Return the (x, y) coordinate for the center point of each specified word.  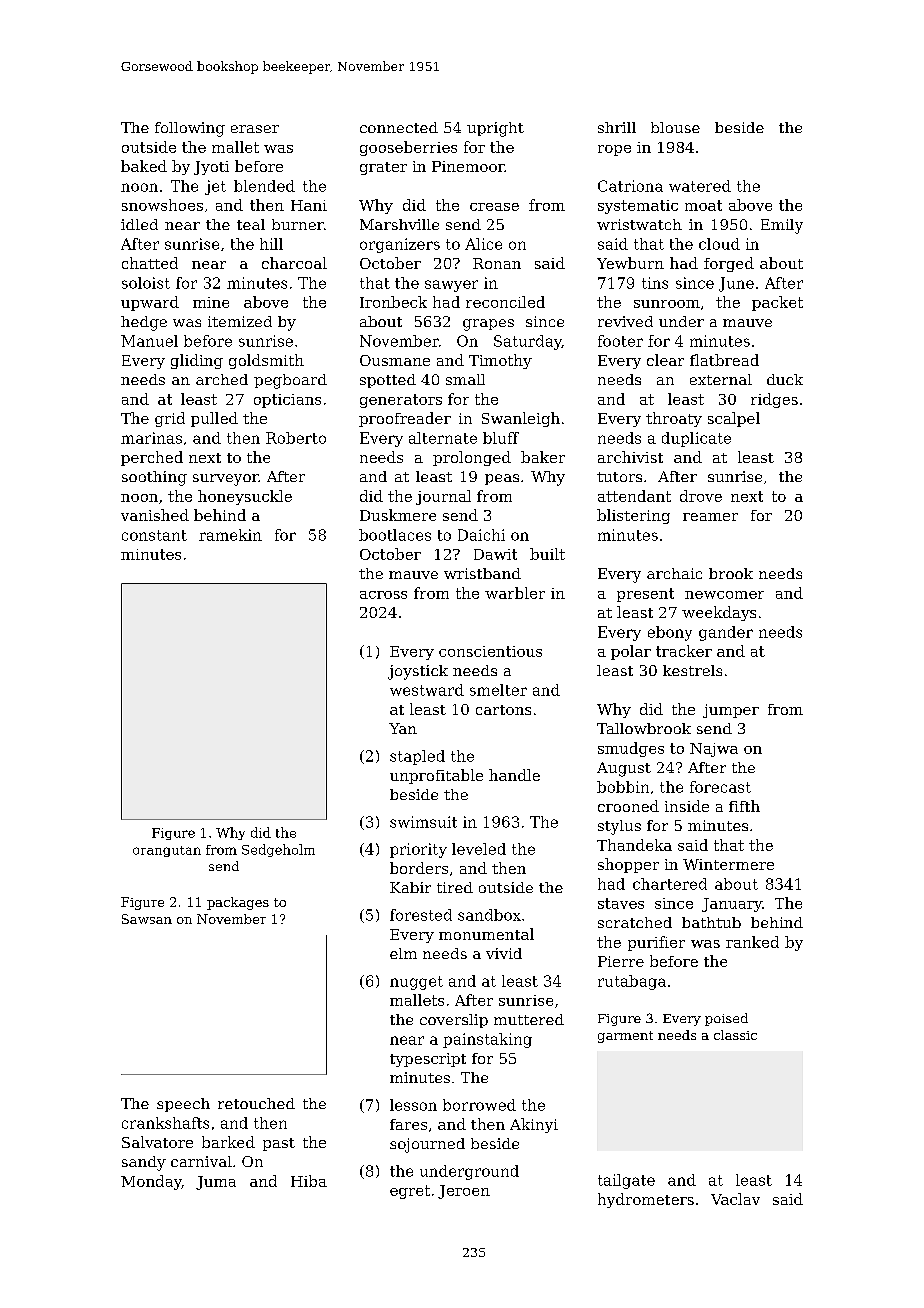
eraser (255, 129)
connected (399, 127)
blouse (675, 127)
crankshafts (165, 1123)
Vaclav (735, 1199)
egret (410, 1192)
